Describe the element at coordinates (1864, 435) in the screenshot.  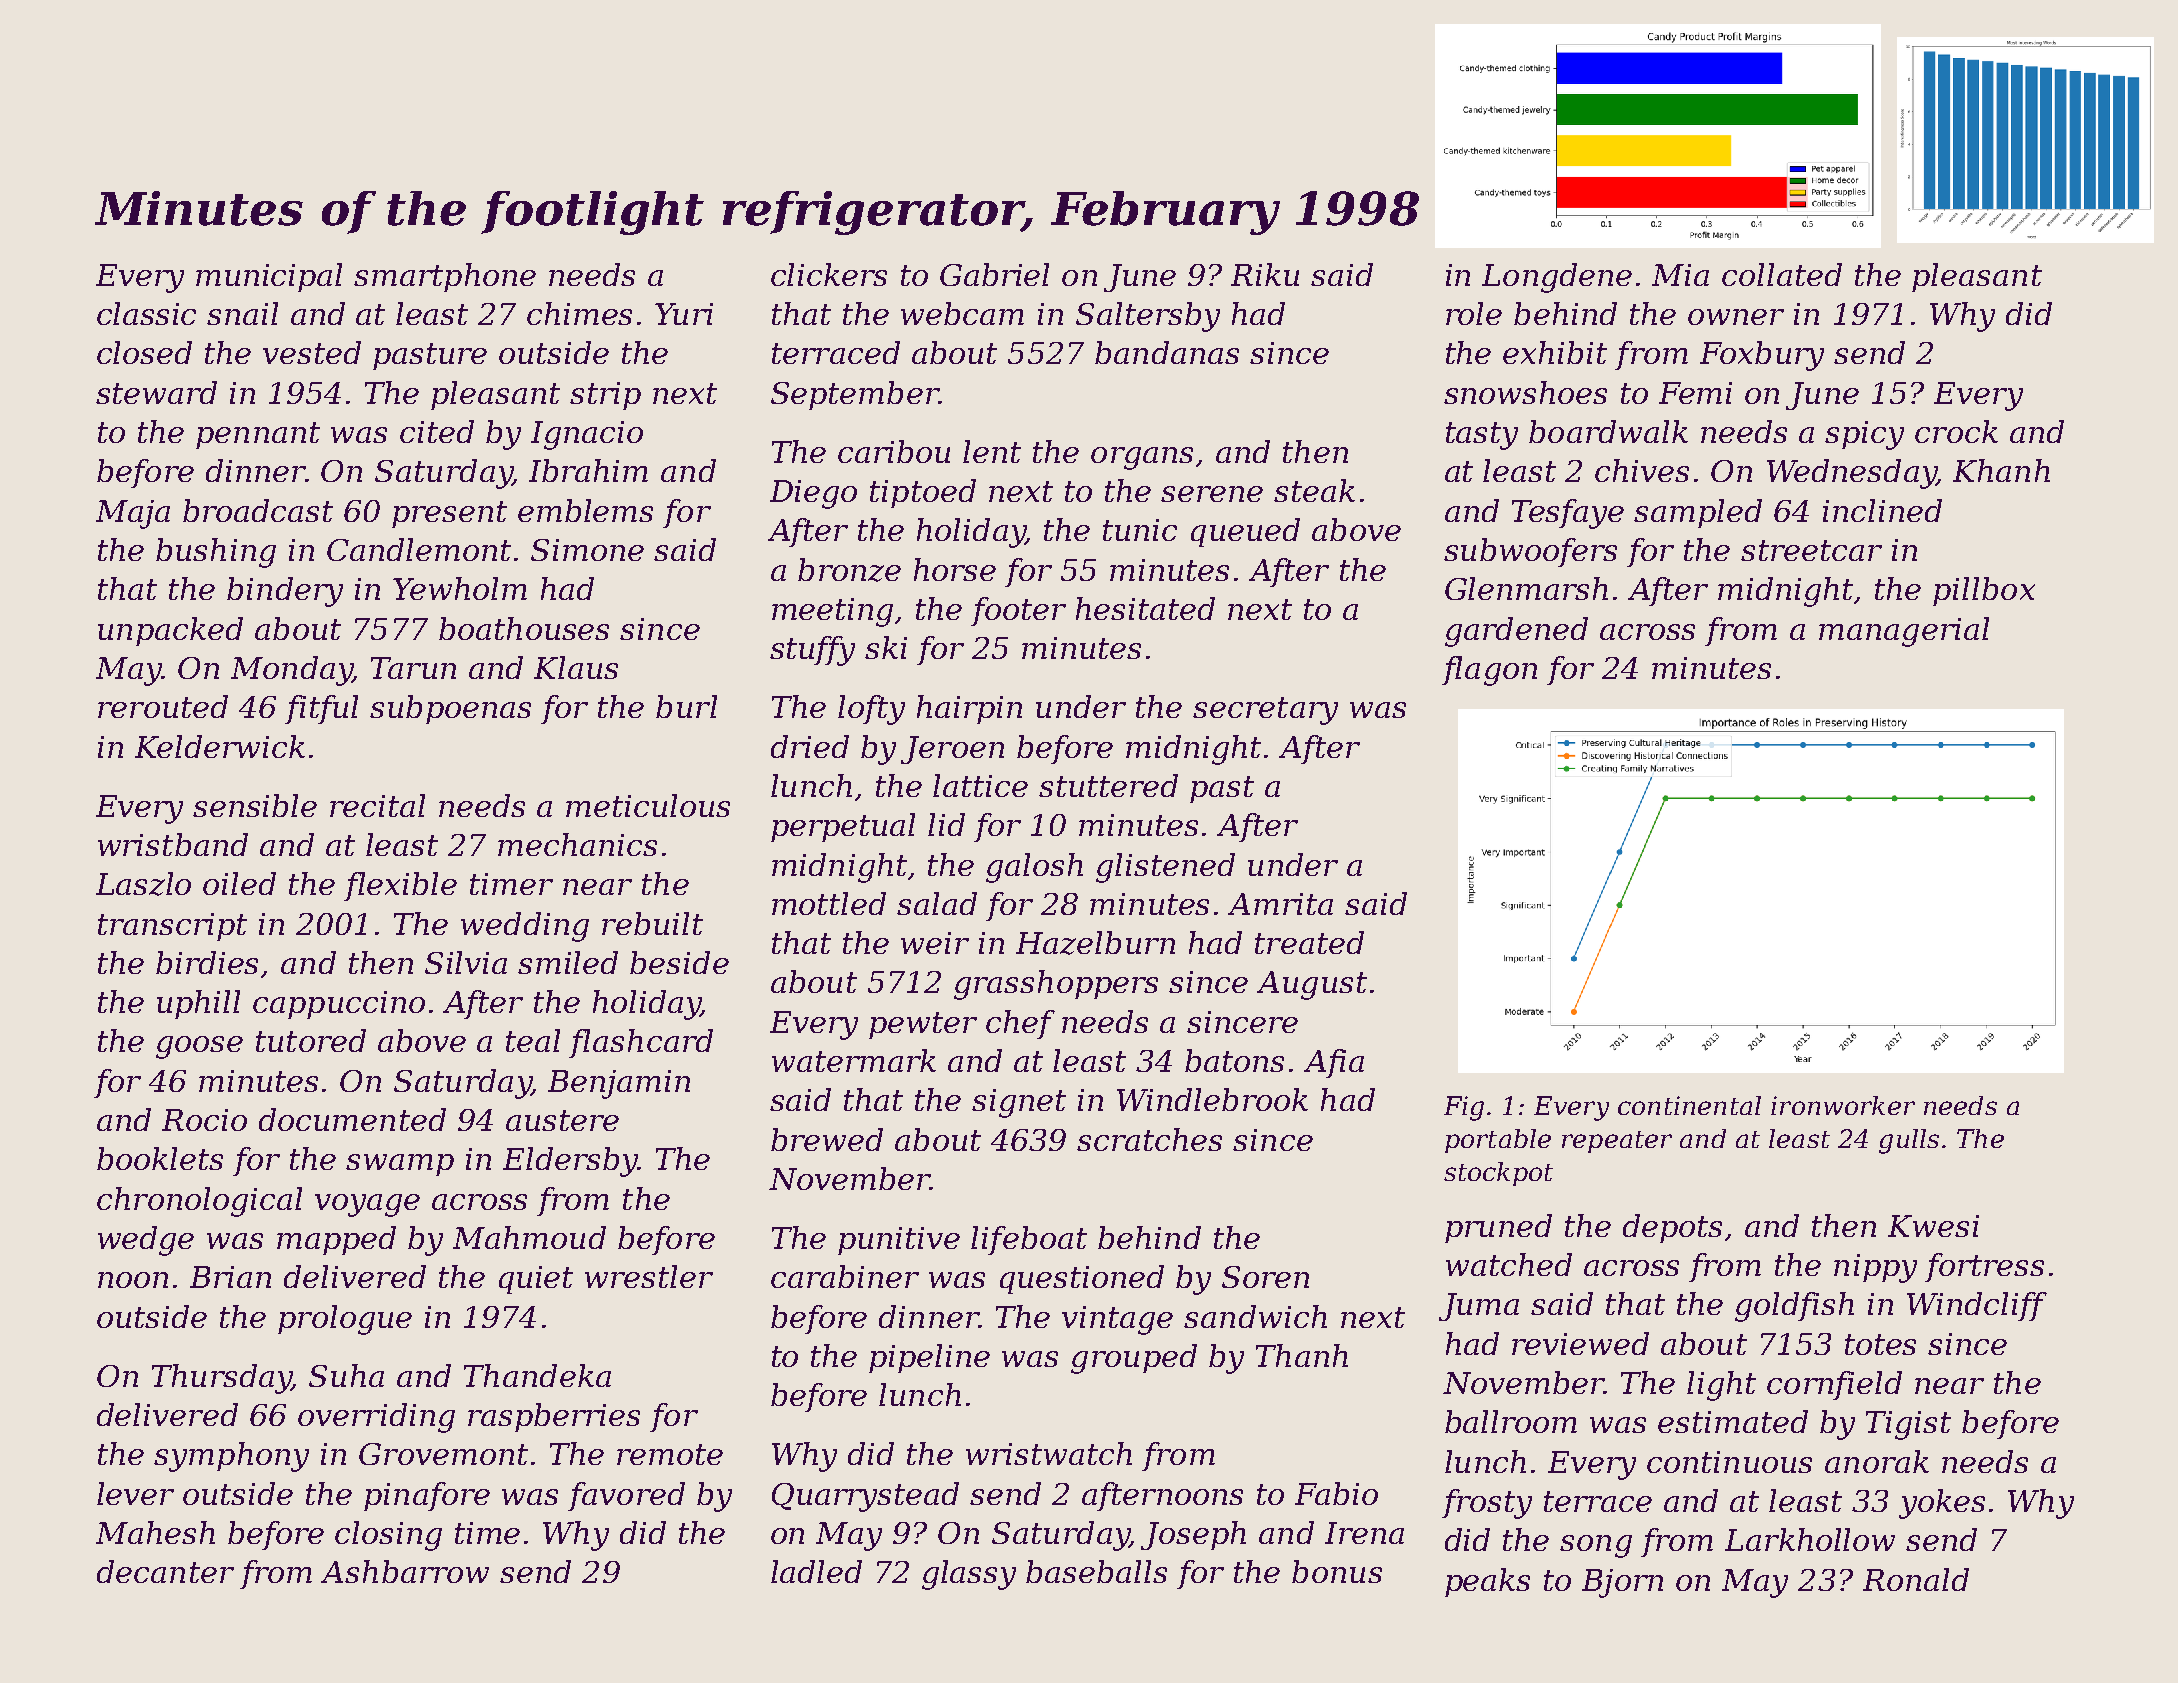
I see `spicy` at that location.
